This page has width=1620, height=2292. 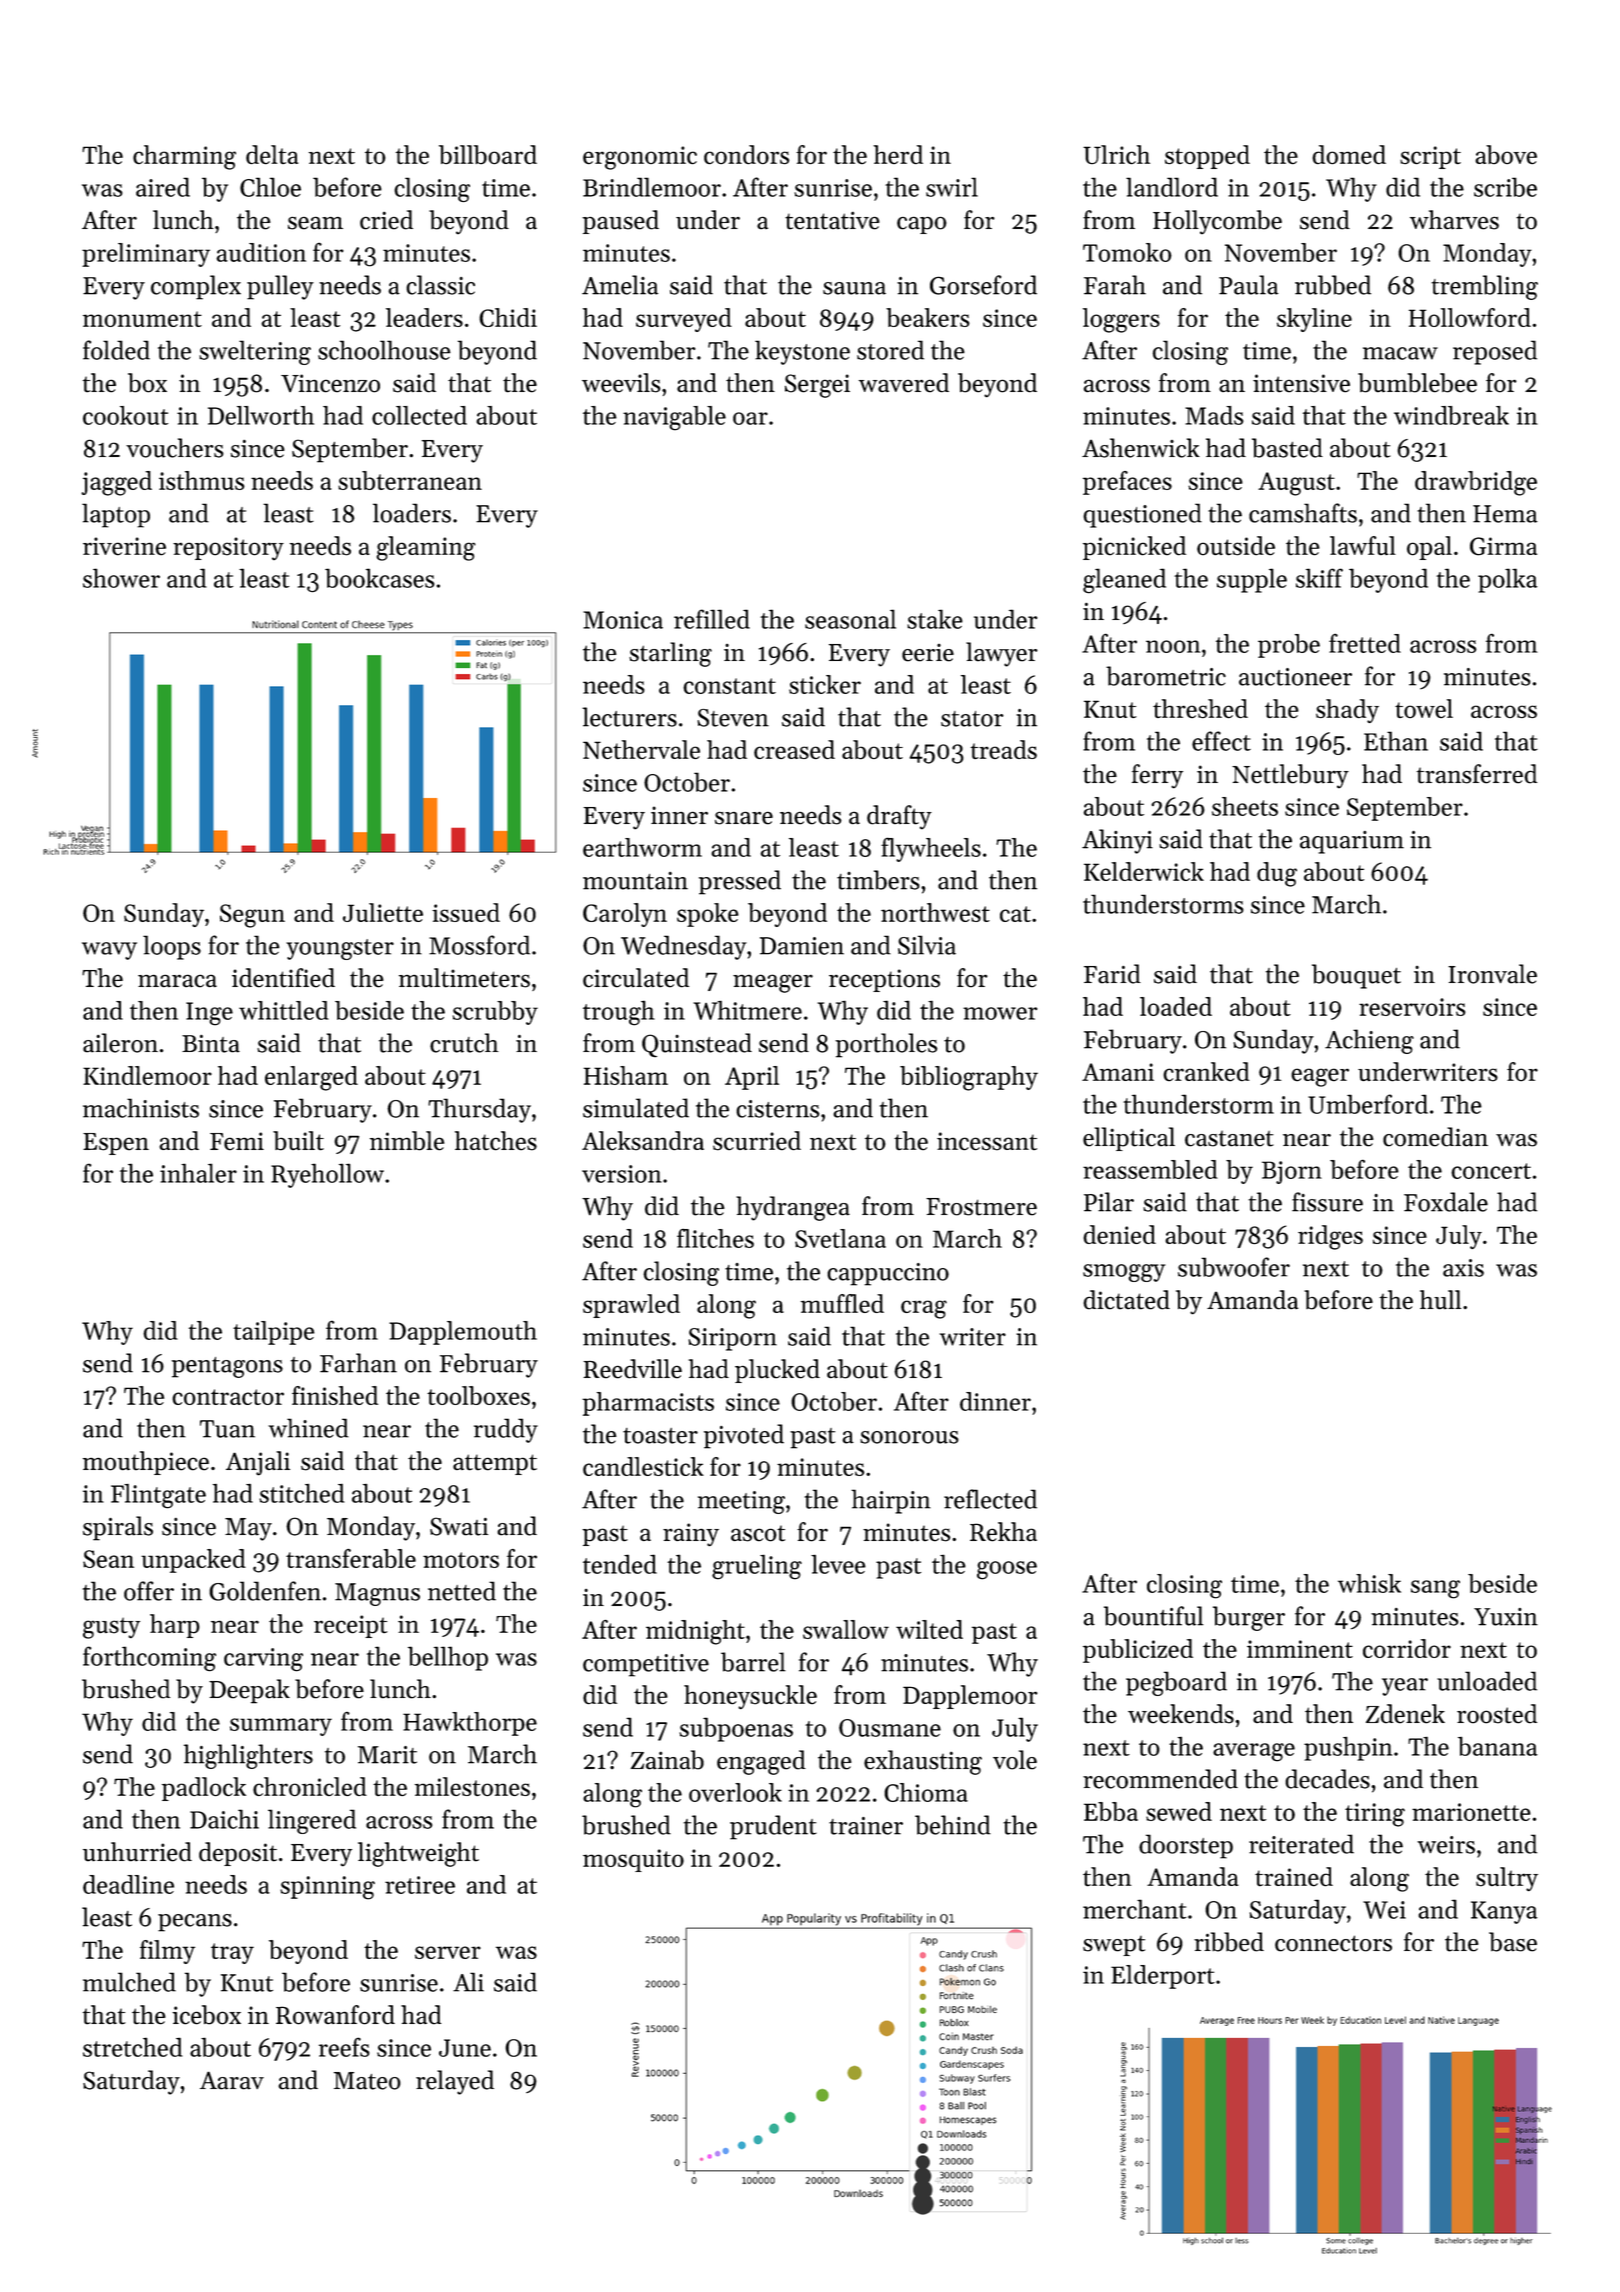 What do you see at coordinates (466, 912) in the page?
I see `issued` at bounding box center [466, 912].
